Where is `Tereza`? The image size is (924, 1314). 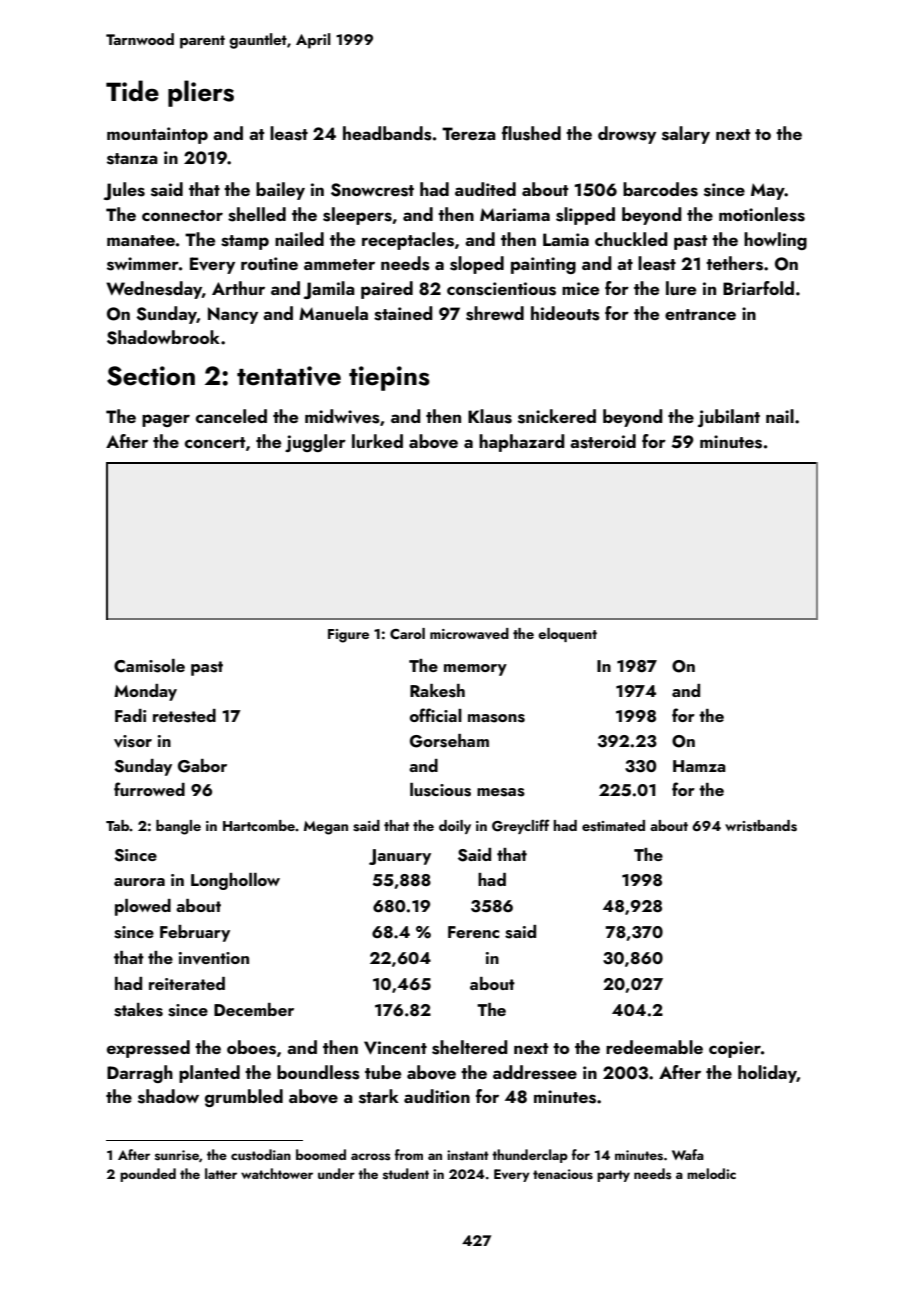 Tereza is located at coordinates (469, 133).
